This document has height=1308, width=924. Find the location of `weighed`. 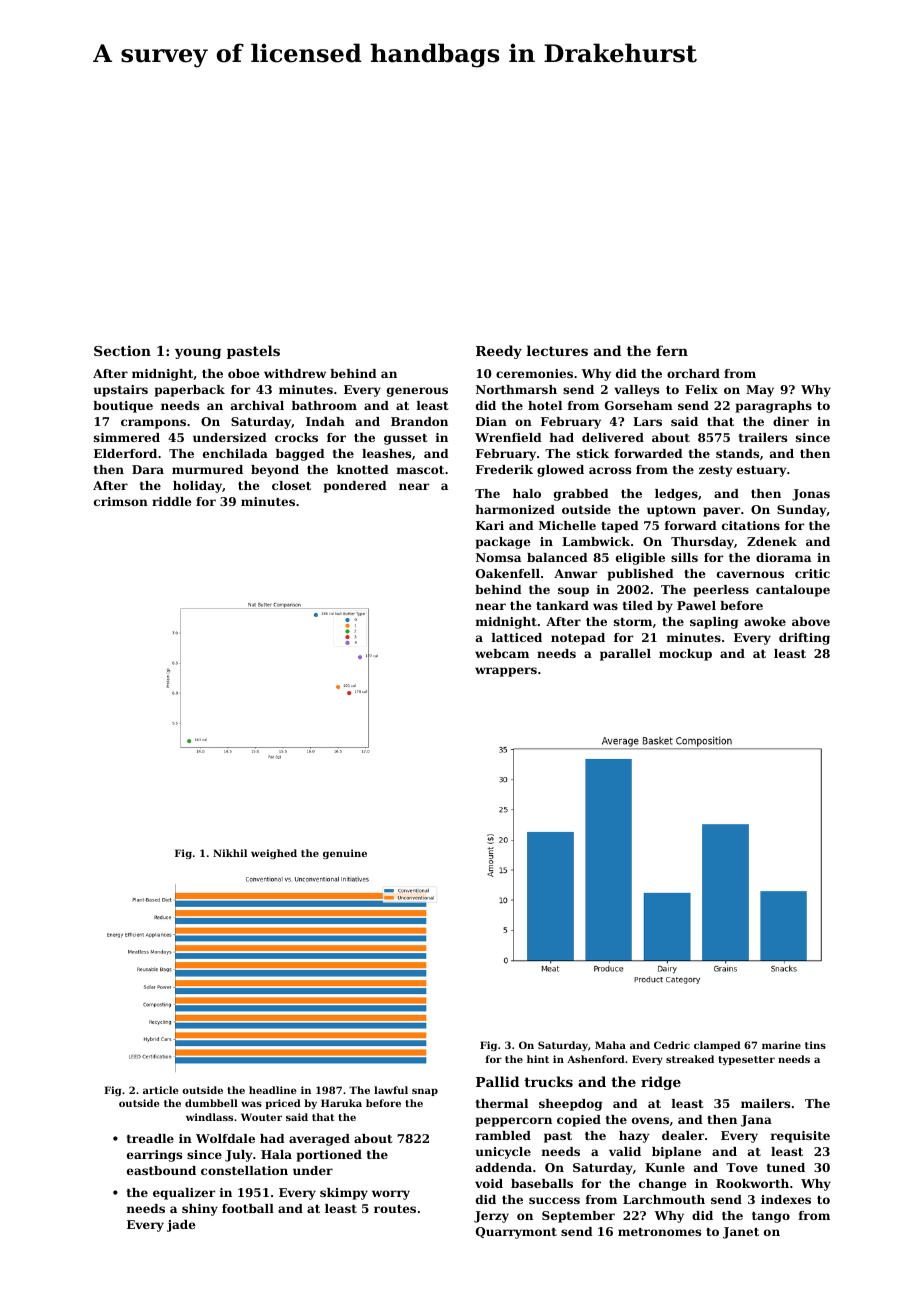

weighed is located at coordinates (274, 854).
